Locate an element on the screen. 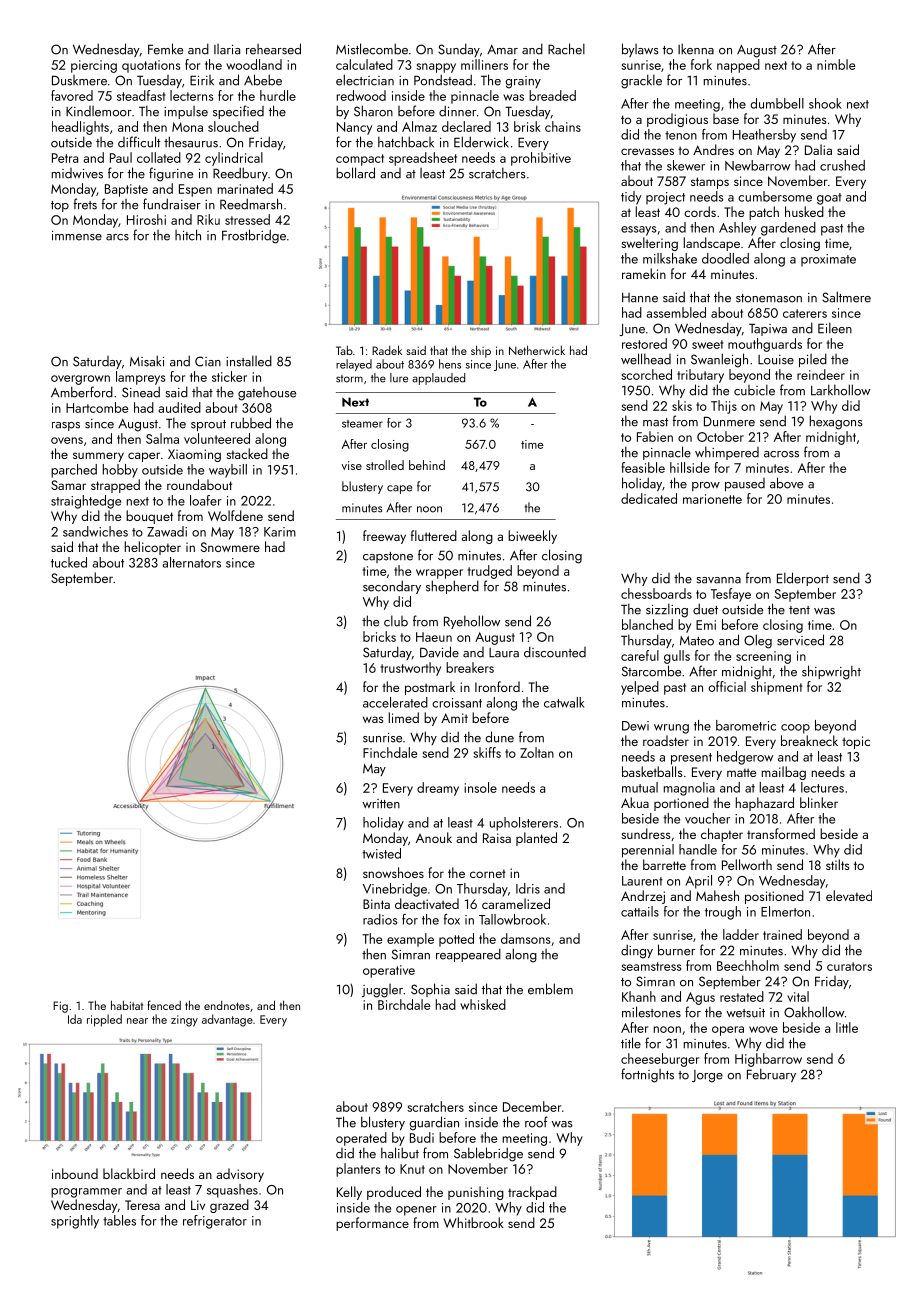 The height and width of the screenshot is (1308, 924). quotations is located at coordinates (151, 66).
